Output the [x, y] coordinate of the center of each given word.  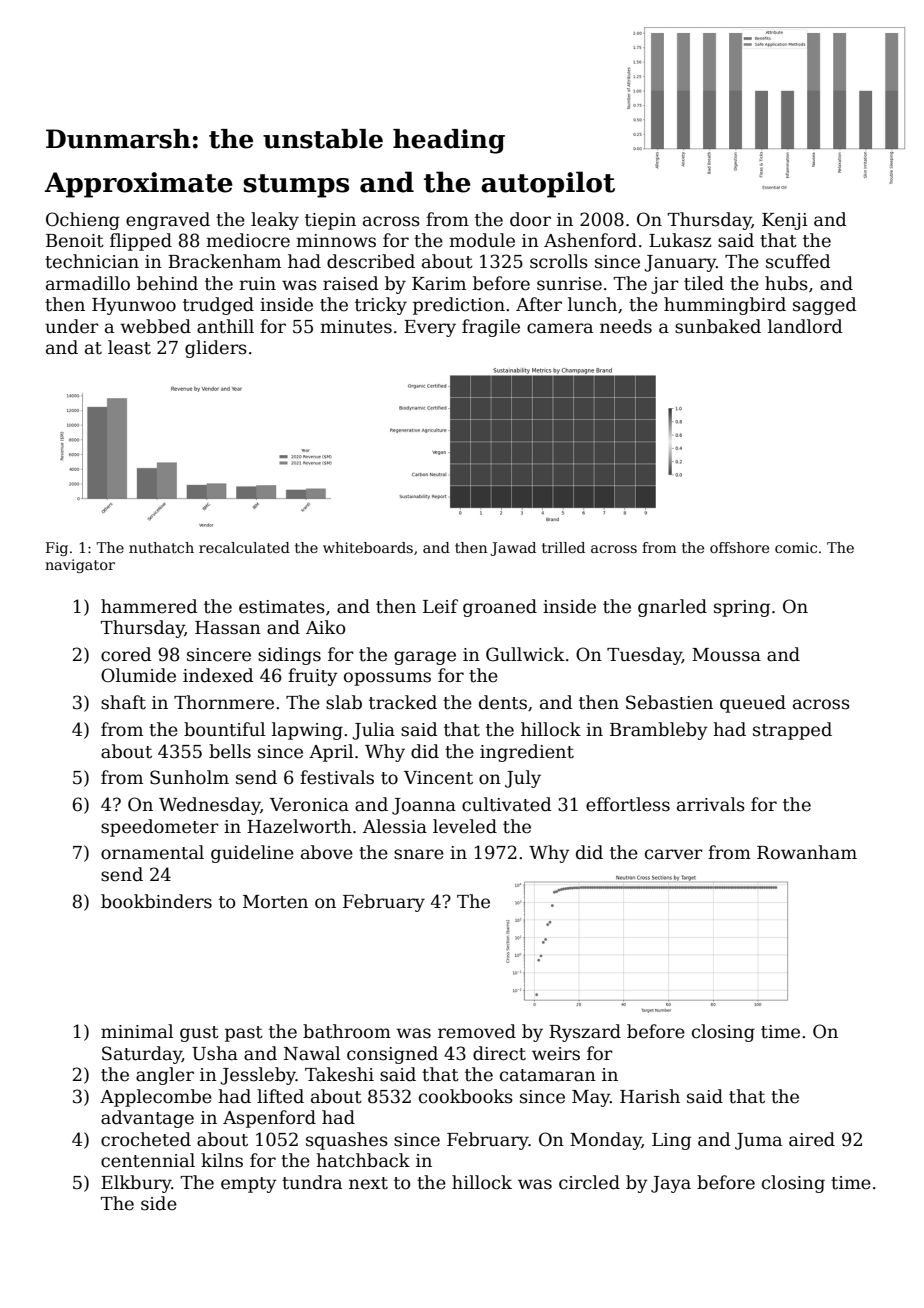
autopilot [548, 184]
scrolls [559, 261]
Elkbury [136, 1184]
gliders [216, 349]
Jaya [671, 1184]
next [368, 1183]
